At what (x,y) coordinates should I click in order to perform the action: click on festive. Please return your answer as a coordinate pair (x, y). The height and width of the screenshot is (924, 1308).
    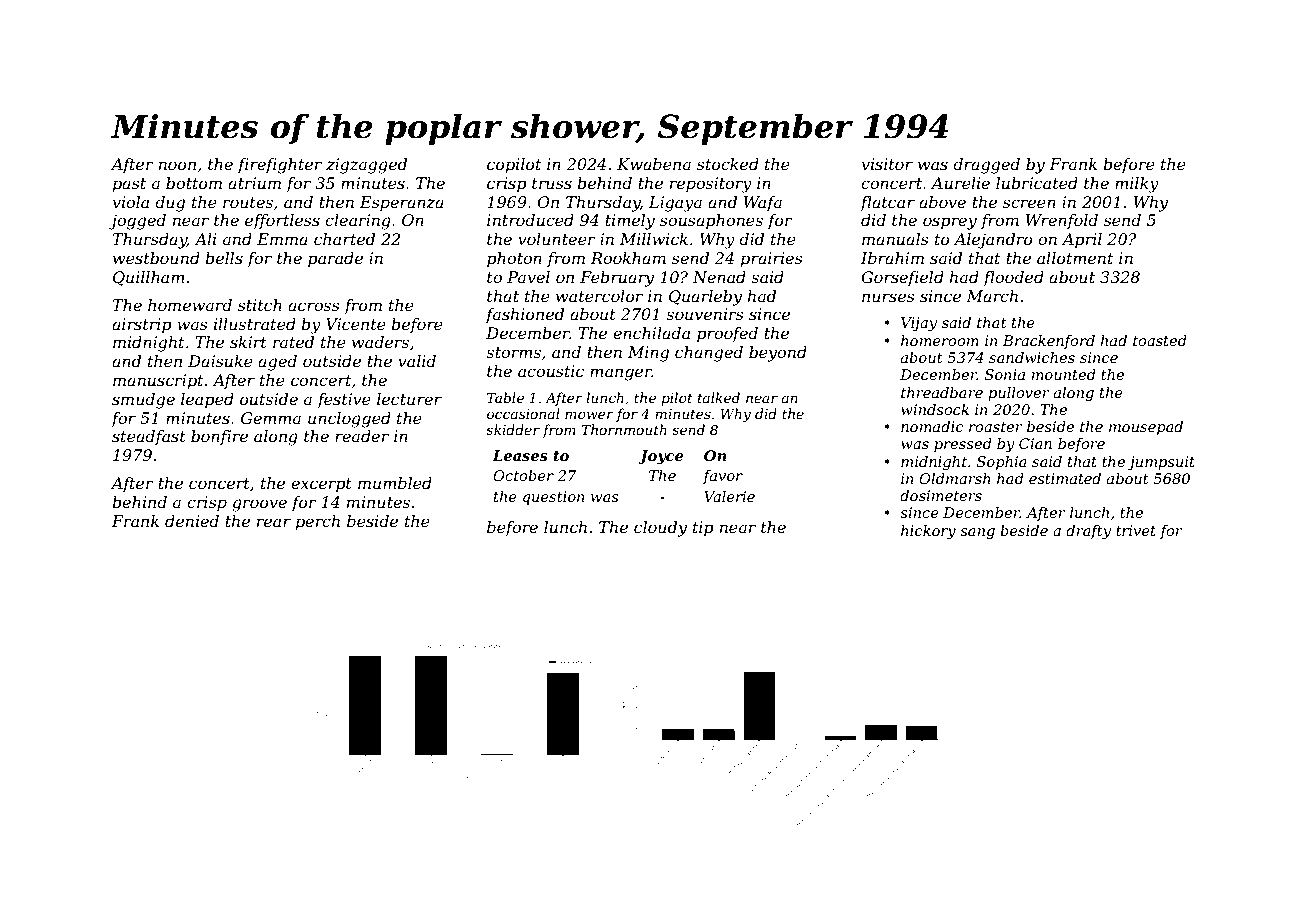
    Looking at the image, I should click on (344, 400).
